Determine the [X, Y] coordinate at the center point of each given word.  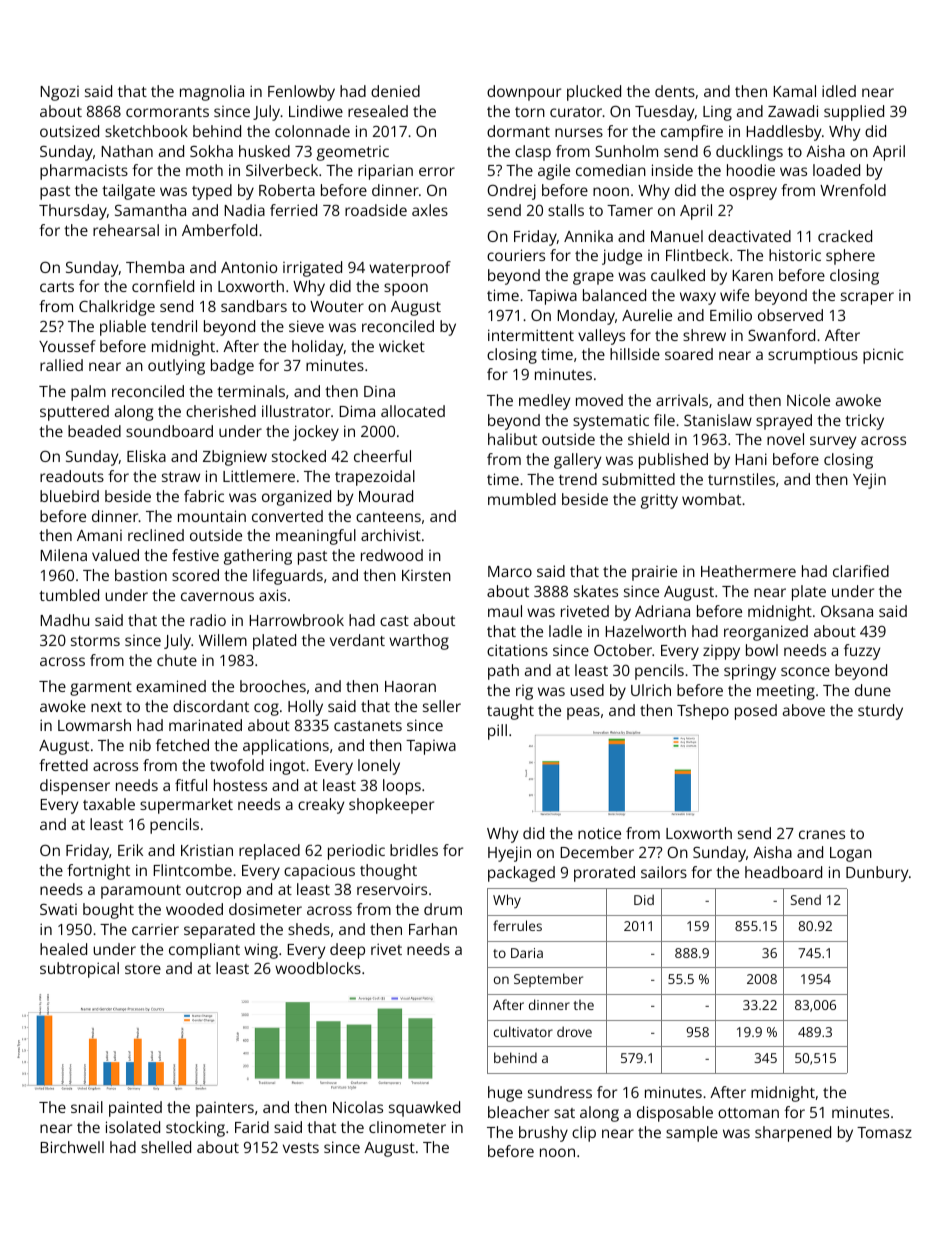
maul [505, 611]
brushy [543, 1134]
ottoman [748, 1113]
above [804, 710]
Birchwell [72, 1147]
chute [177, 660]
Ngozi [60, 93]
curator [576, 112]
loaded [836, 170]
